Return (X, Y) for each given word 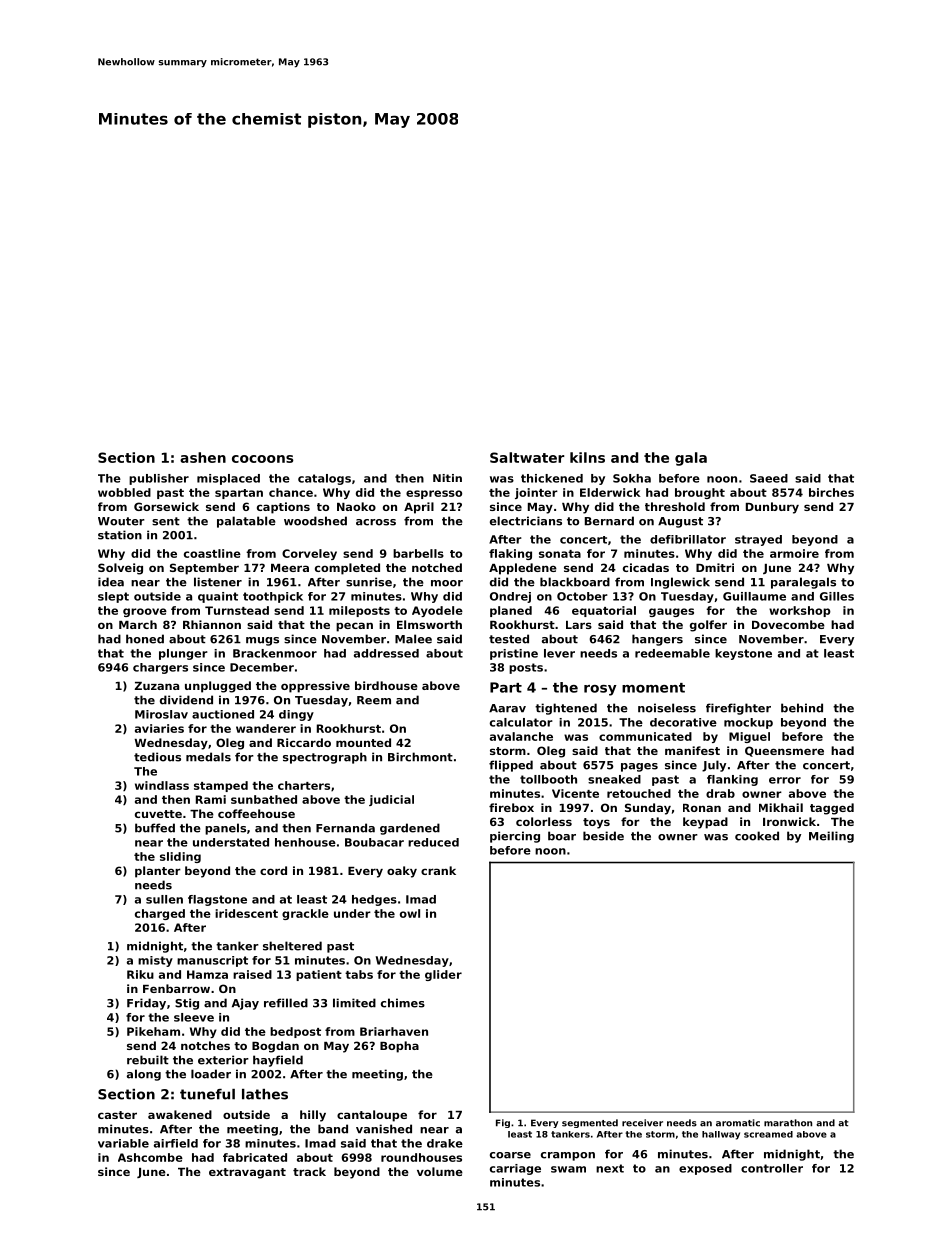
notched (437, 567)
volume (440, 1171)
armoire (794, 553)
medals (208, 757)
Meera (290, 568)
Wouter (121, 521)
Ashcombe (150, 1157)
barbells (418, 553)
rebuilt (148, 1060)
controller (772, 1168)
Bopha (399, 1047)
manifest (692, 750)
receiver (642, 1123)
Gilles (837, 596)
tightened (566, 709)
